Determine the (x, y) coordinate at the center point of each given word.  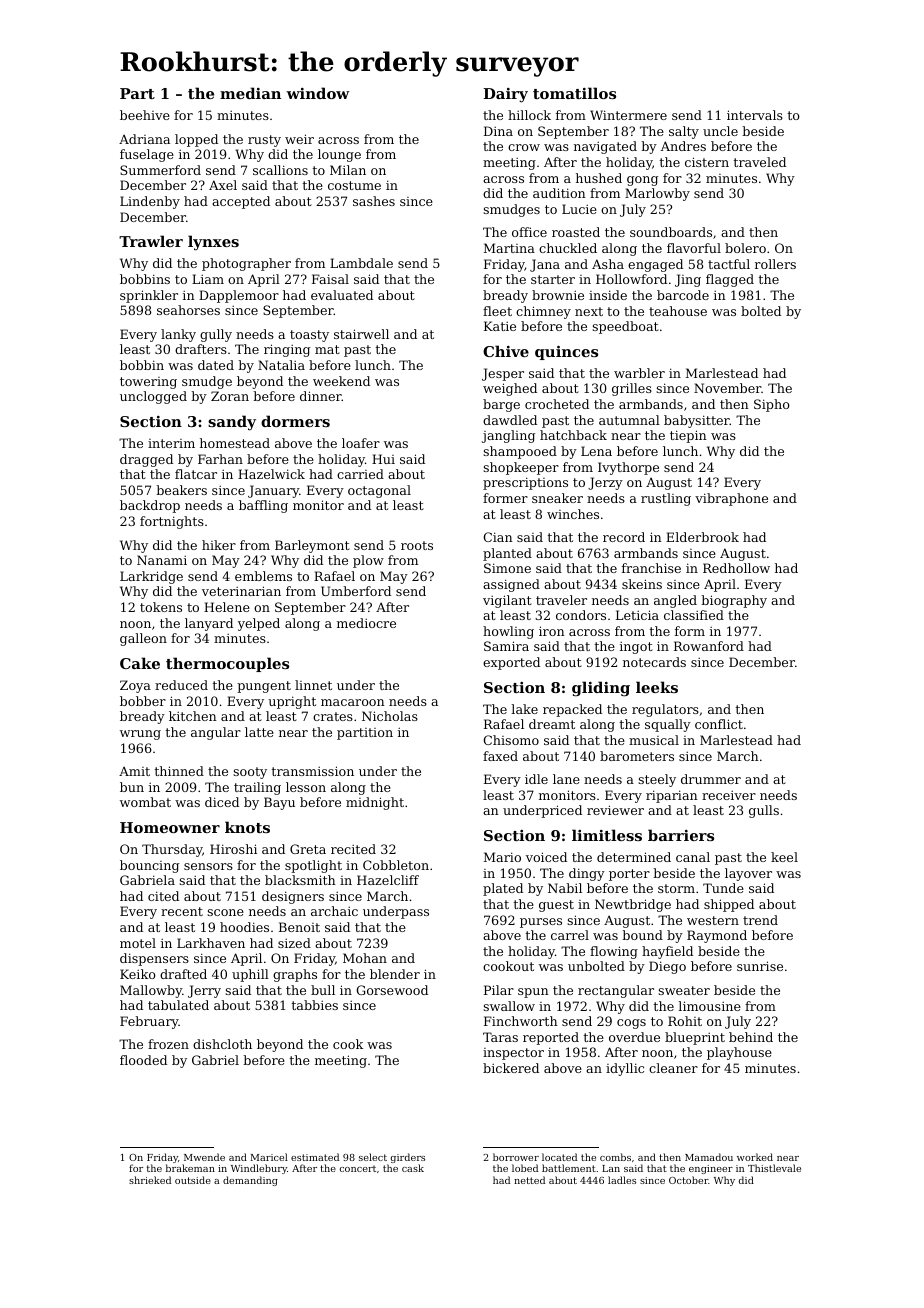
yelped (259, 624)
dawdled (510, 420)
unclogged (153, 397)
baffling (263, 506)
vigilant (507, 601)
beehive (145, 115)
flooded (143, 1060)
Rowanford (709, 646)
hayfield (667, 952)
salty (684, 132)
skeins (642, 584)
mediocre (366, 623)
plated (503, 889)
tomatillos (574, 93)
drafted (183, 974)
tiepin (688, 436)
